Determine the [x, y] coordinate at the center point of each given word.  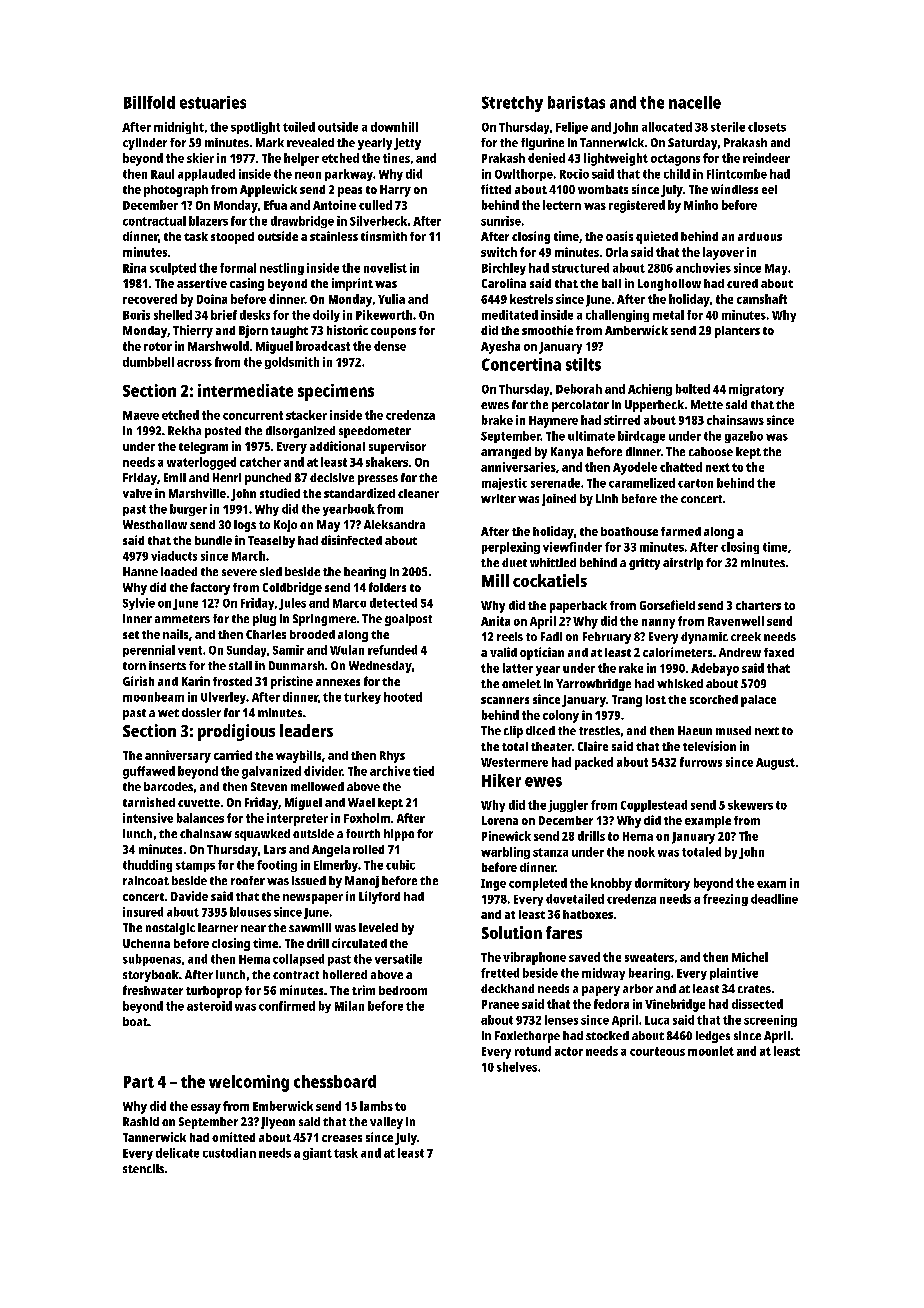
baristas [576, 102]
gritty [644, 564]
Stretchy [512, 104]
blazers [208, 221]
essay [206, 1109]
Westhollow [155, 524]
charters [758, 605]
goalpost [408, 620]
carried [233, 755]
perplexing [511, 548]
